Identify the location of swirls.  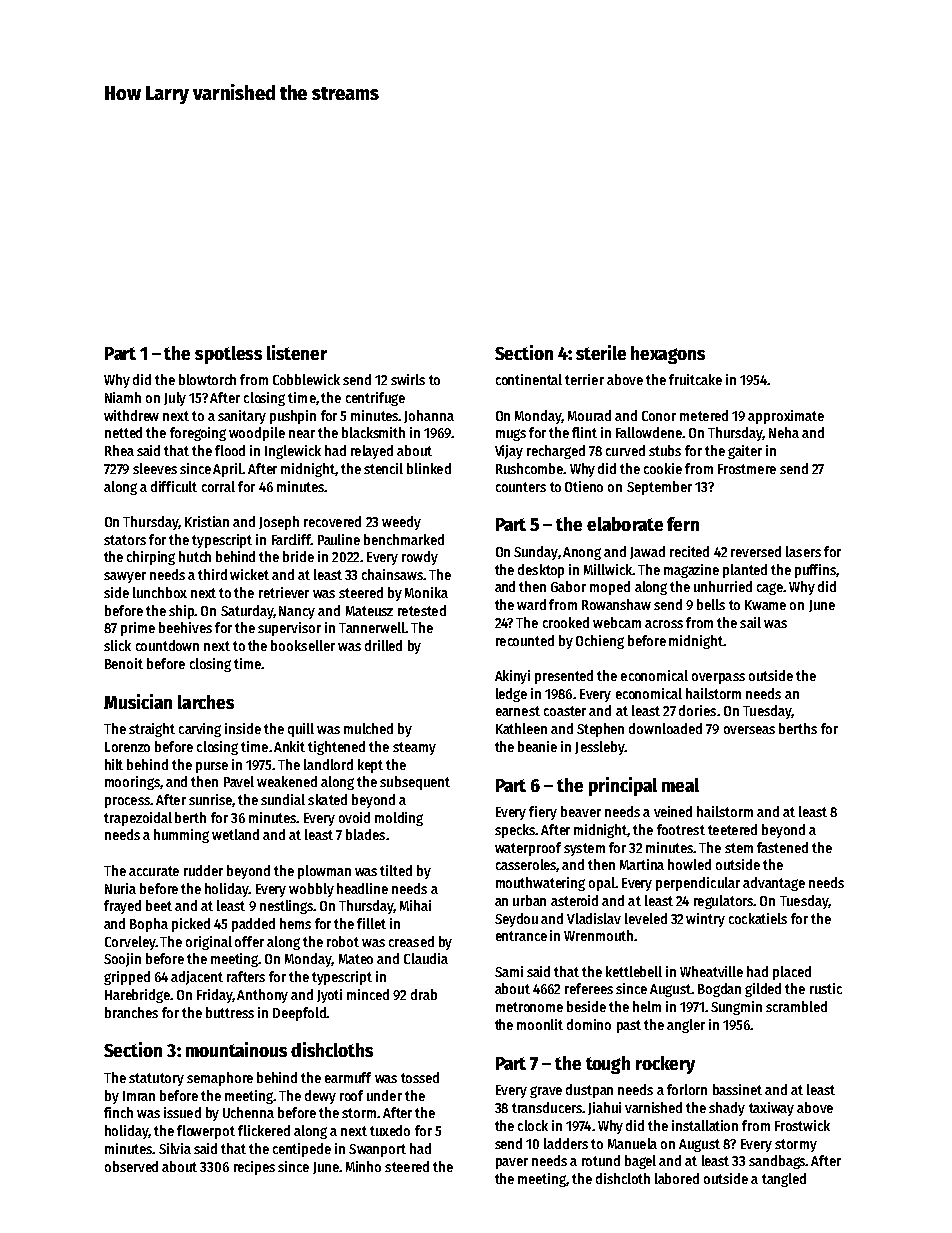
(408, 379).
